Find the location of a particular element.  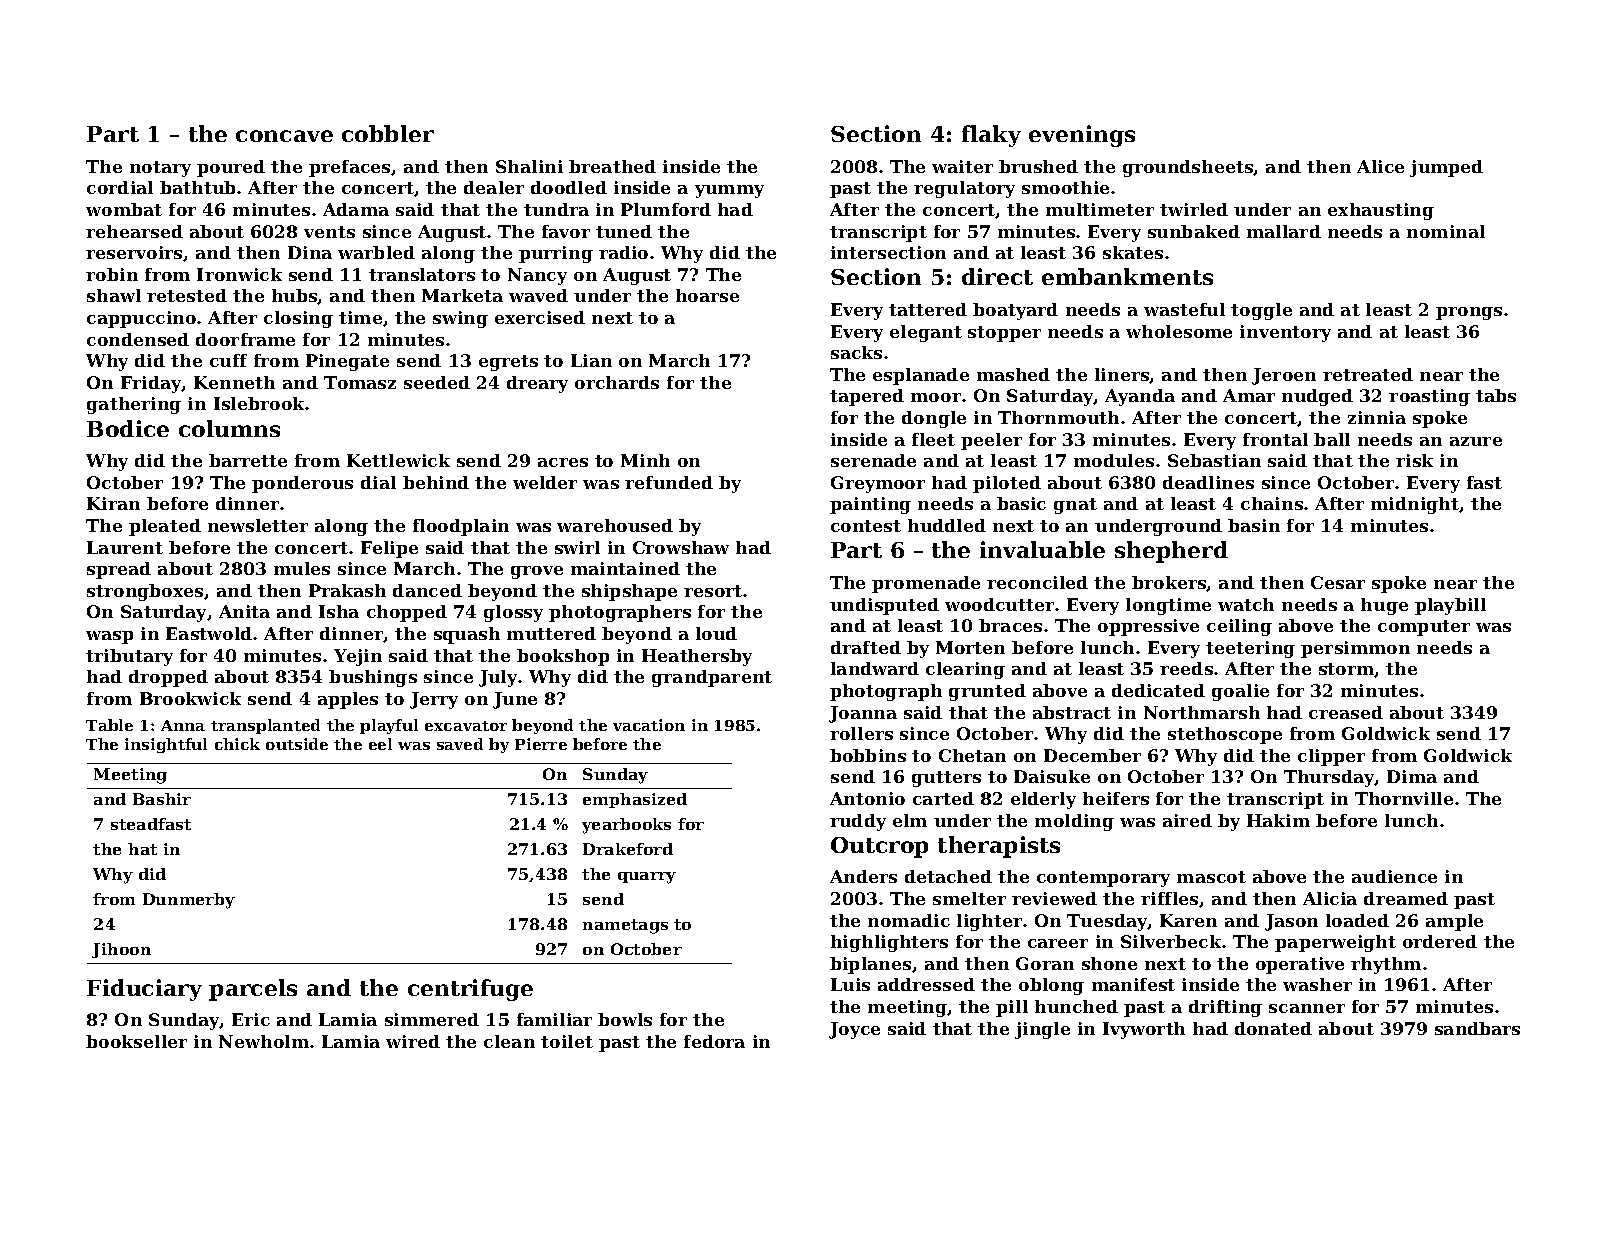

parcels is located at coordinates (253, 990).
